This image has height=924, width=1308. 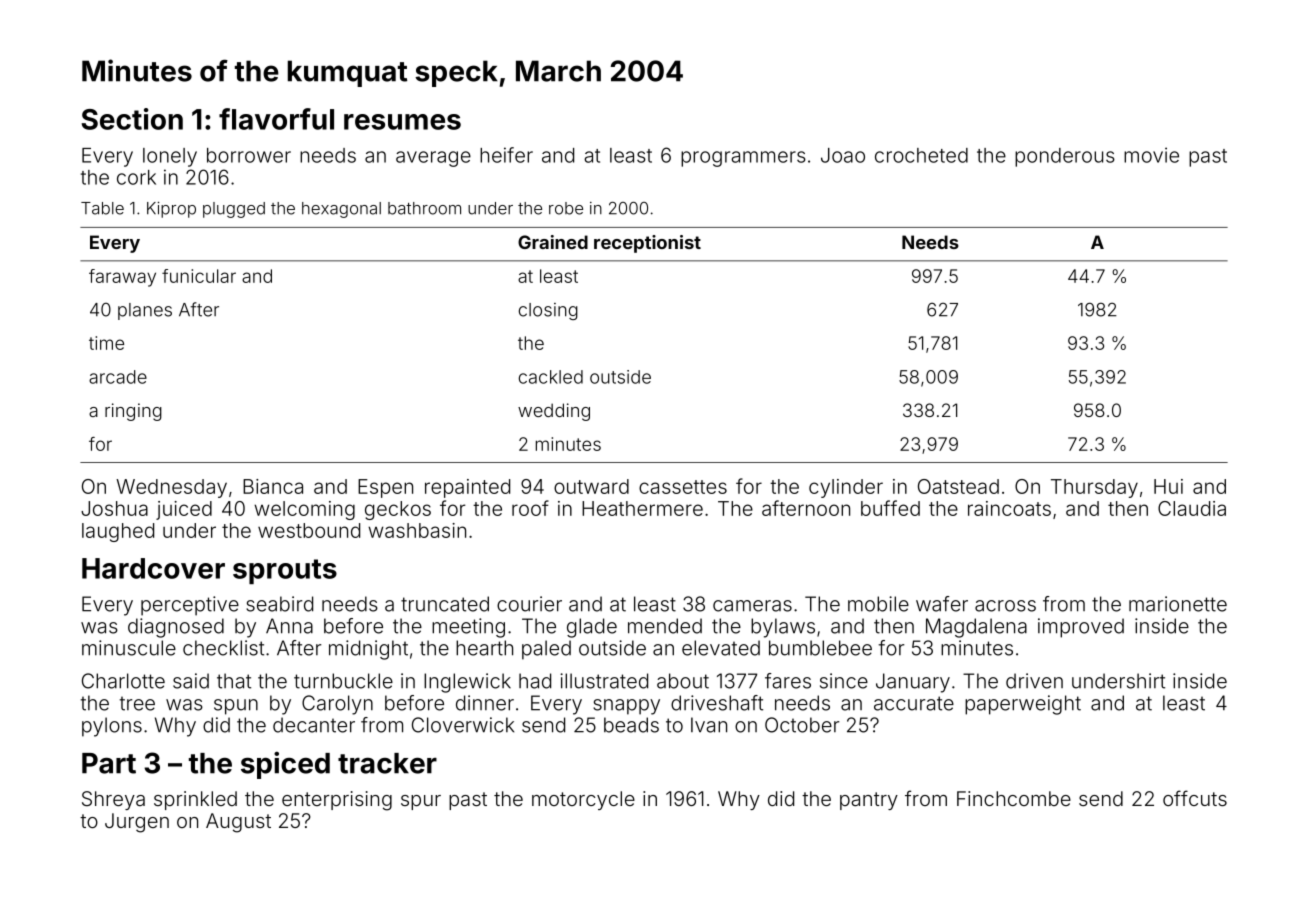 What do you see at coordinates (752, 606) in the image?
I see `cameras` at bounding box center [752, 606].
